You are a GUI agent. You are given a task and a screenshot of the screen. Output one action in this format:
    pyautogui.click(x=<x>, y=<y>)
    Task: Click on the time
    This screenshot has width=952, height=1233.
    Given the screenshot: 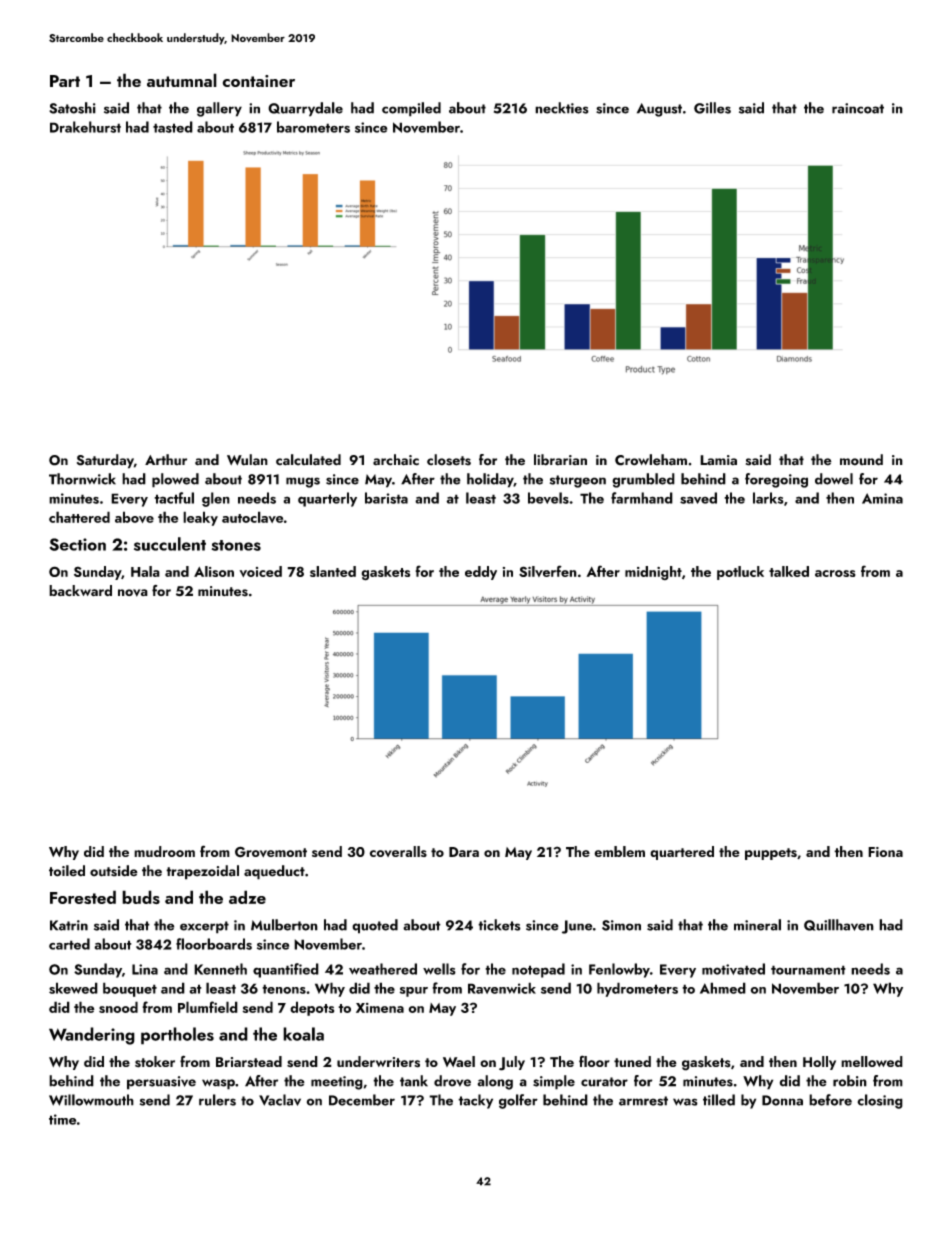 What is the action you would take?
    pyautogui.click(x=62, y=1119)
